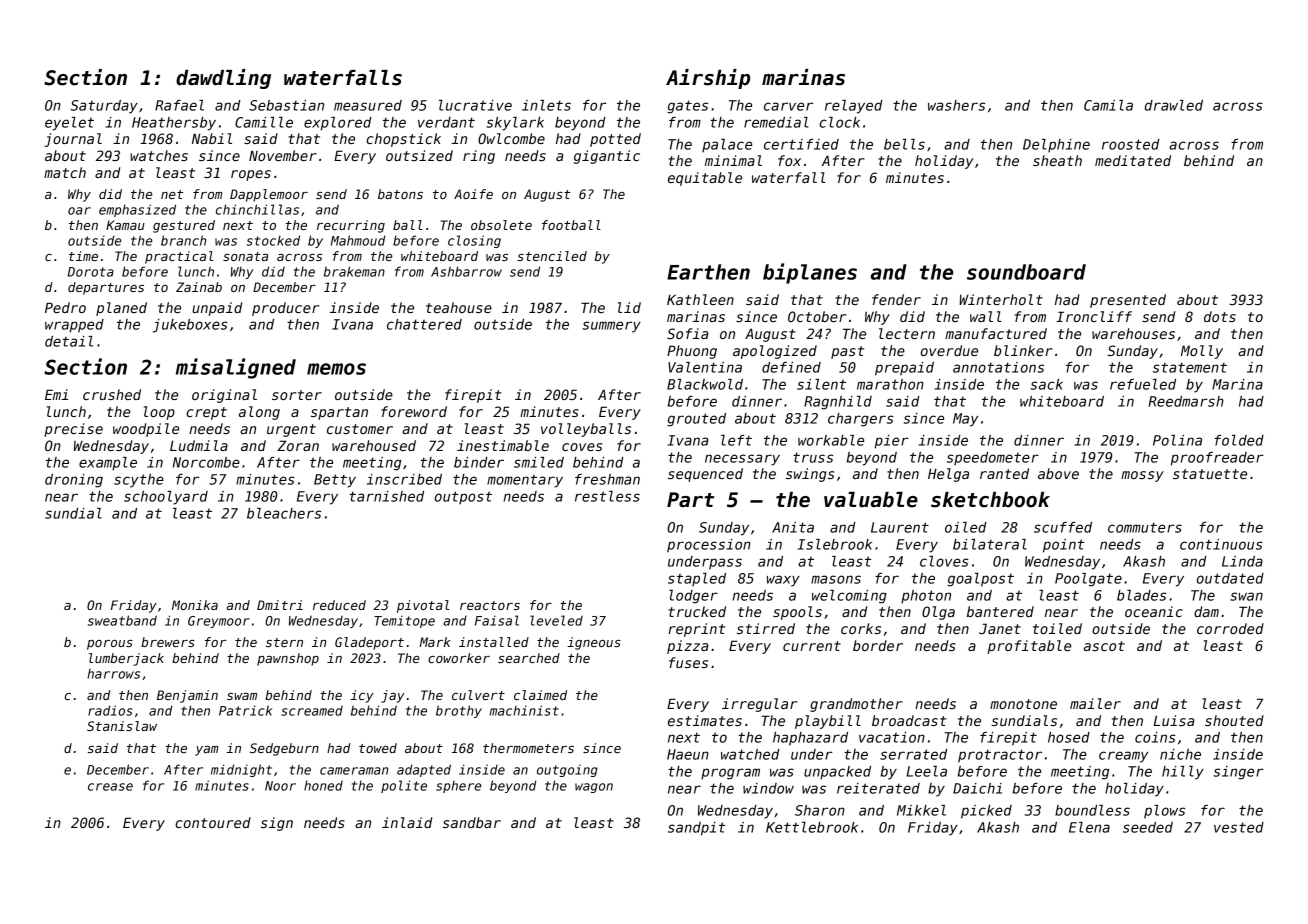  Describe the element at coordinates (776, 122) in the screenshot. I see `remedial` at that location.
